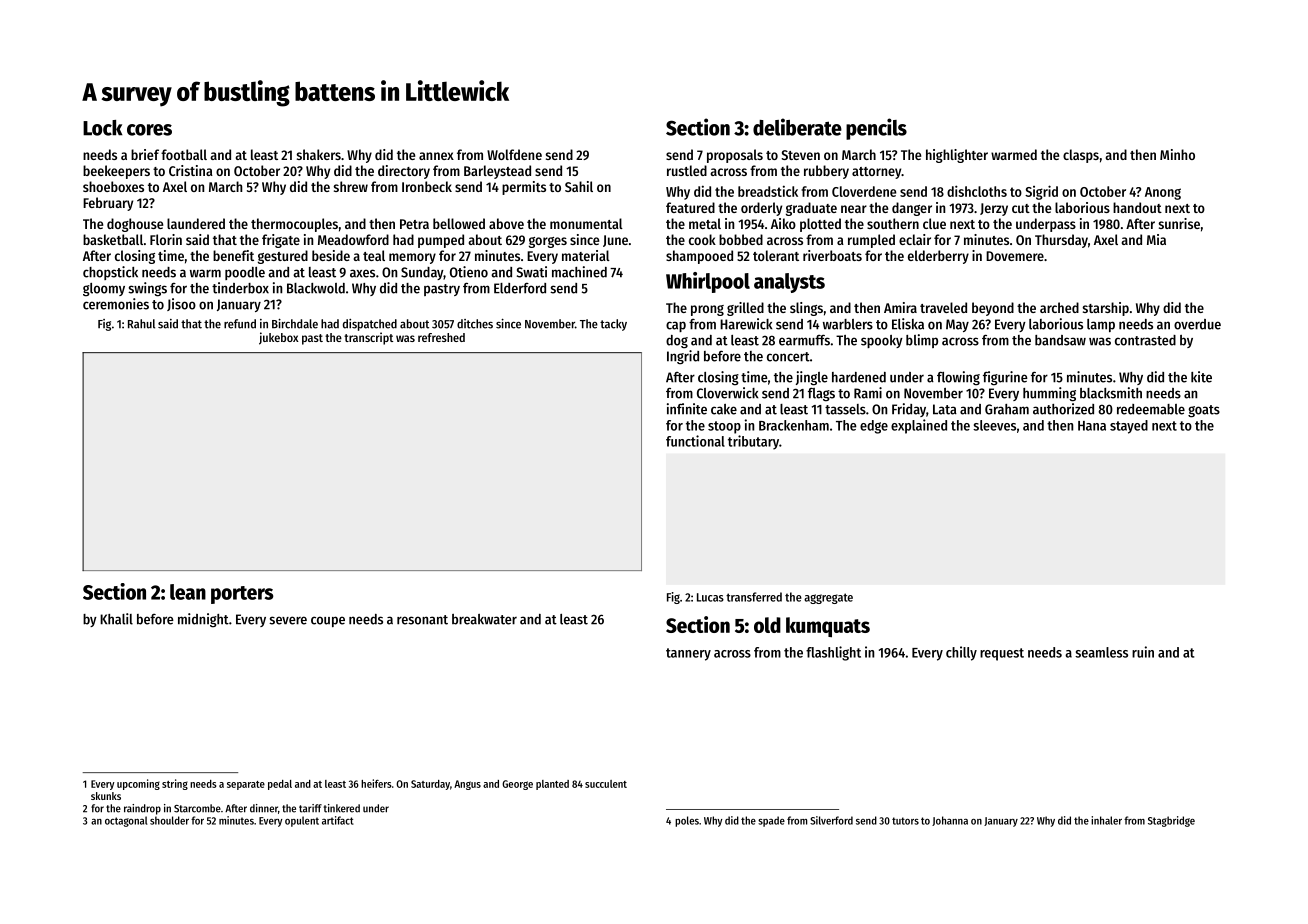  Describe the element at coordinates (126, 821) in the image. I see `octagonal` at that location.
